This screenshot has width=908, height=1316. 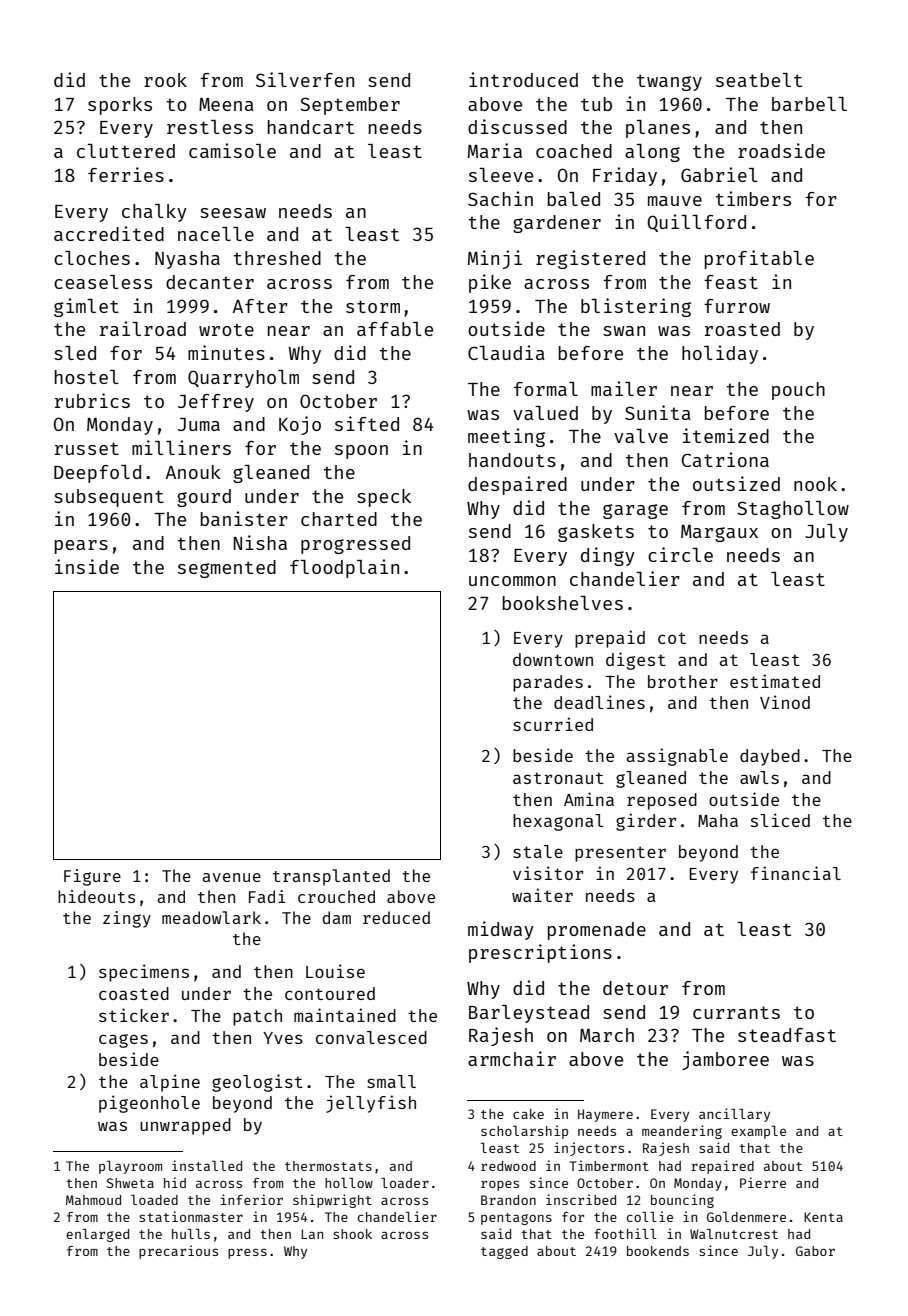 What do you see at coordinates (787, 1035) in the screenshot?
I see `steadfast` at bounding box center [787, 1035].
